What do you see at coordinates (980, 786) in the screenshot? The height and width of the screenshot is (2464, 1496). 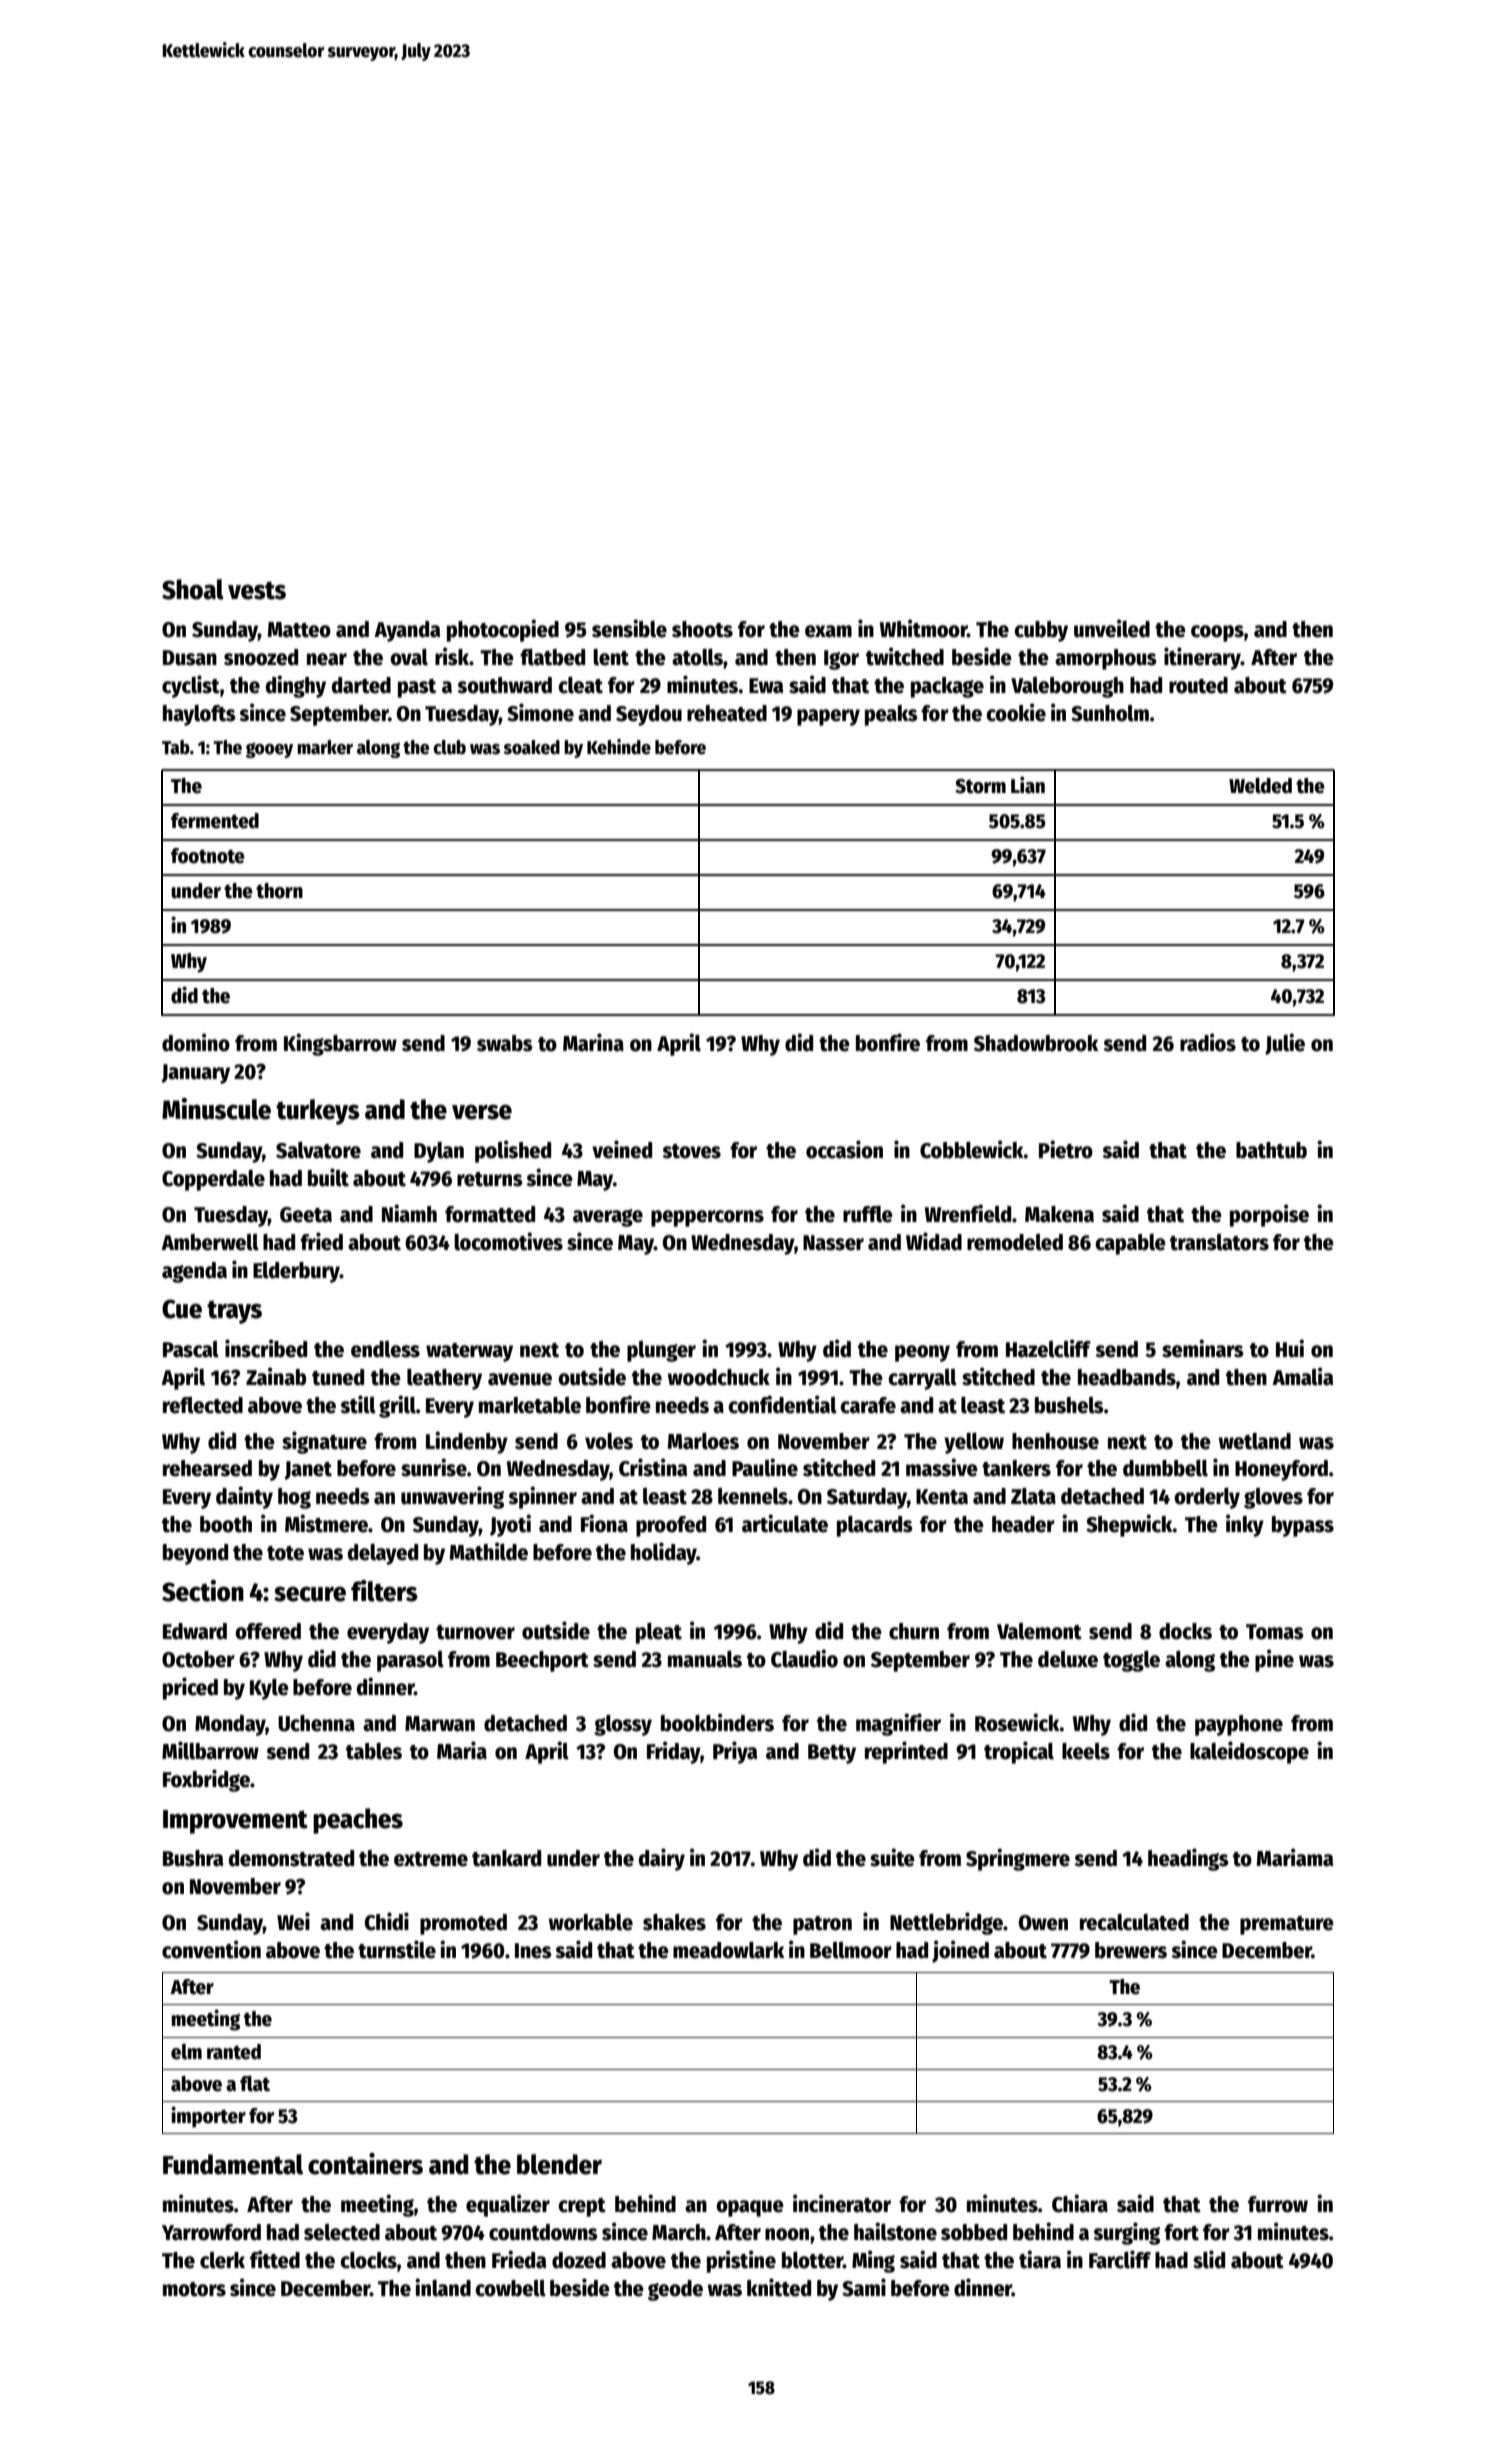 I see `Storm` at bounding box center [980, 786].
